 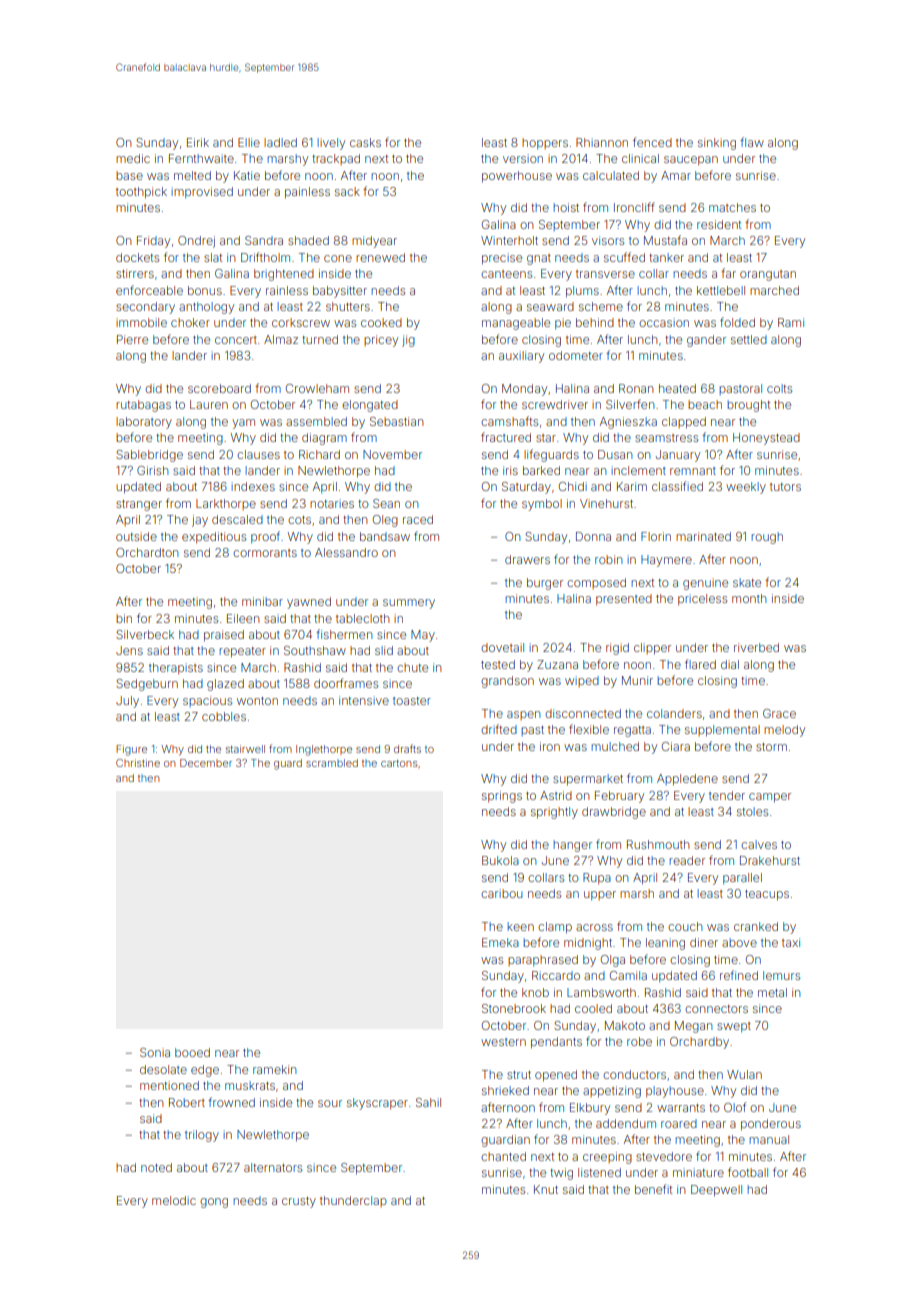 I want to click on barked, so click(x=541, y=470).
